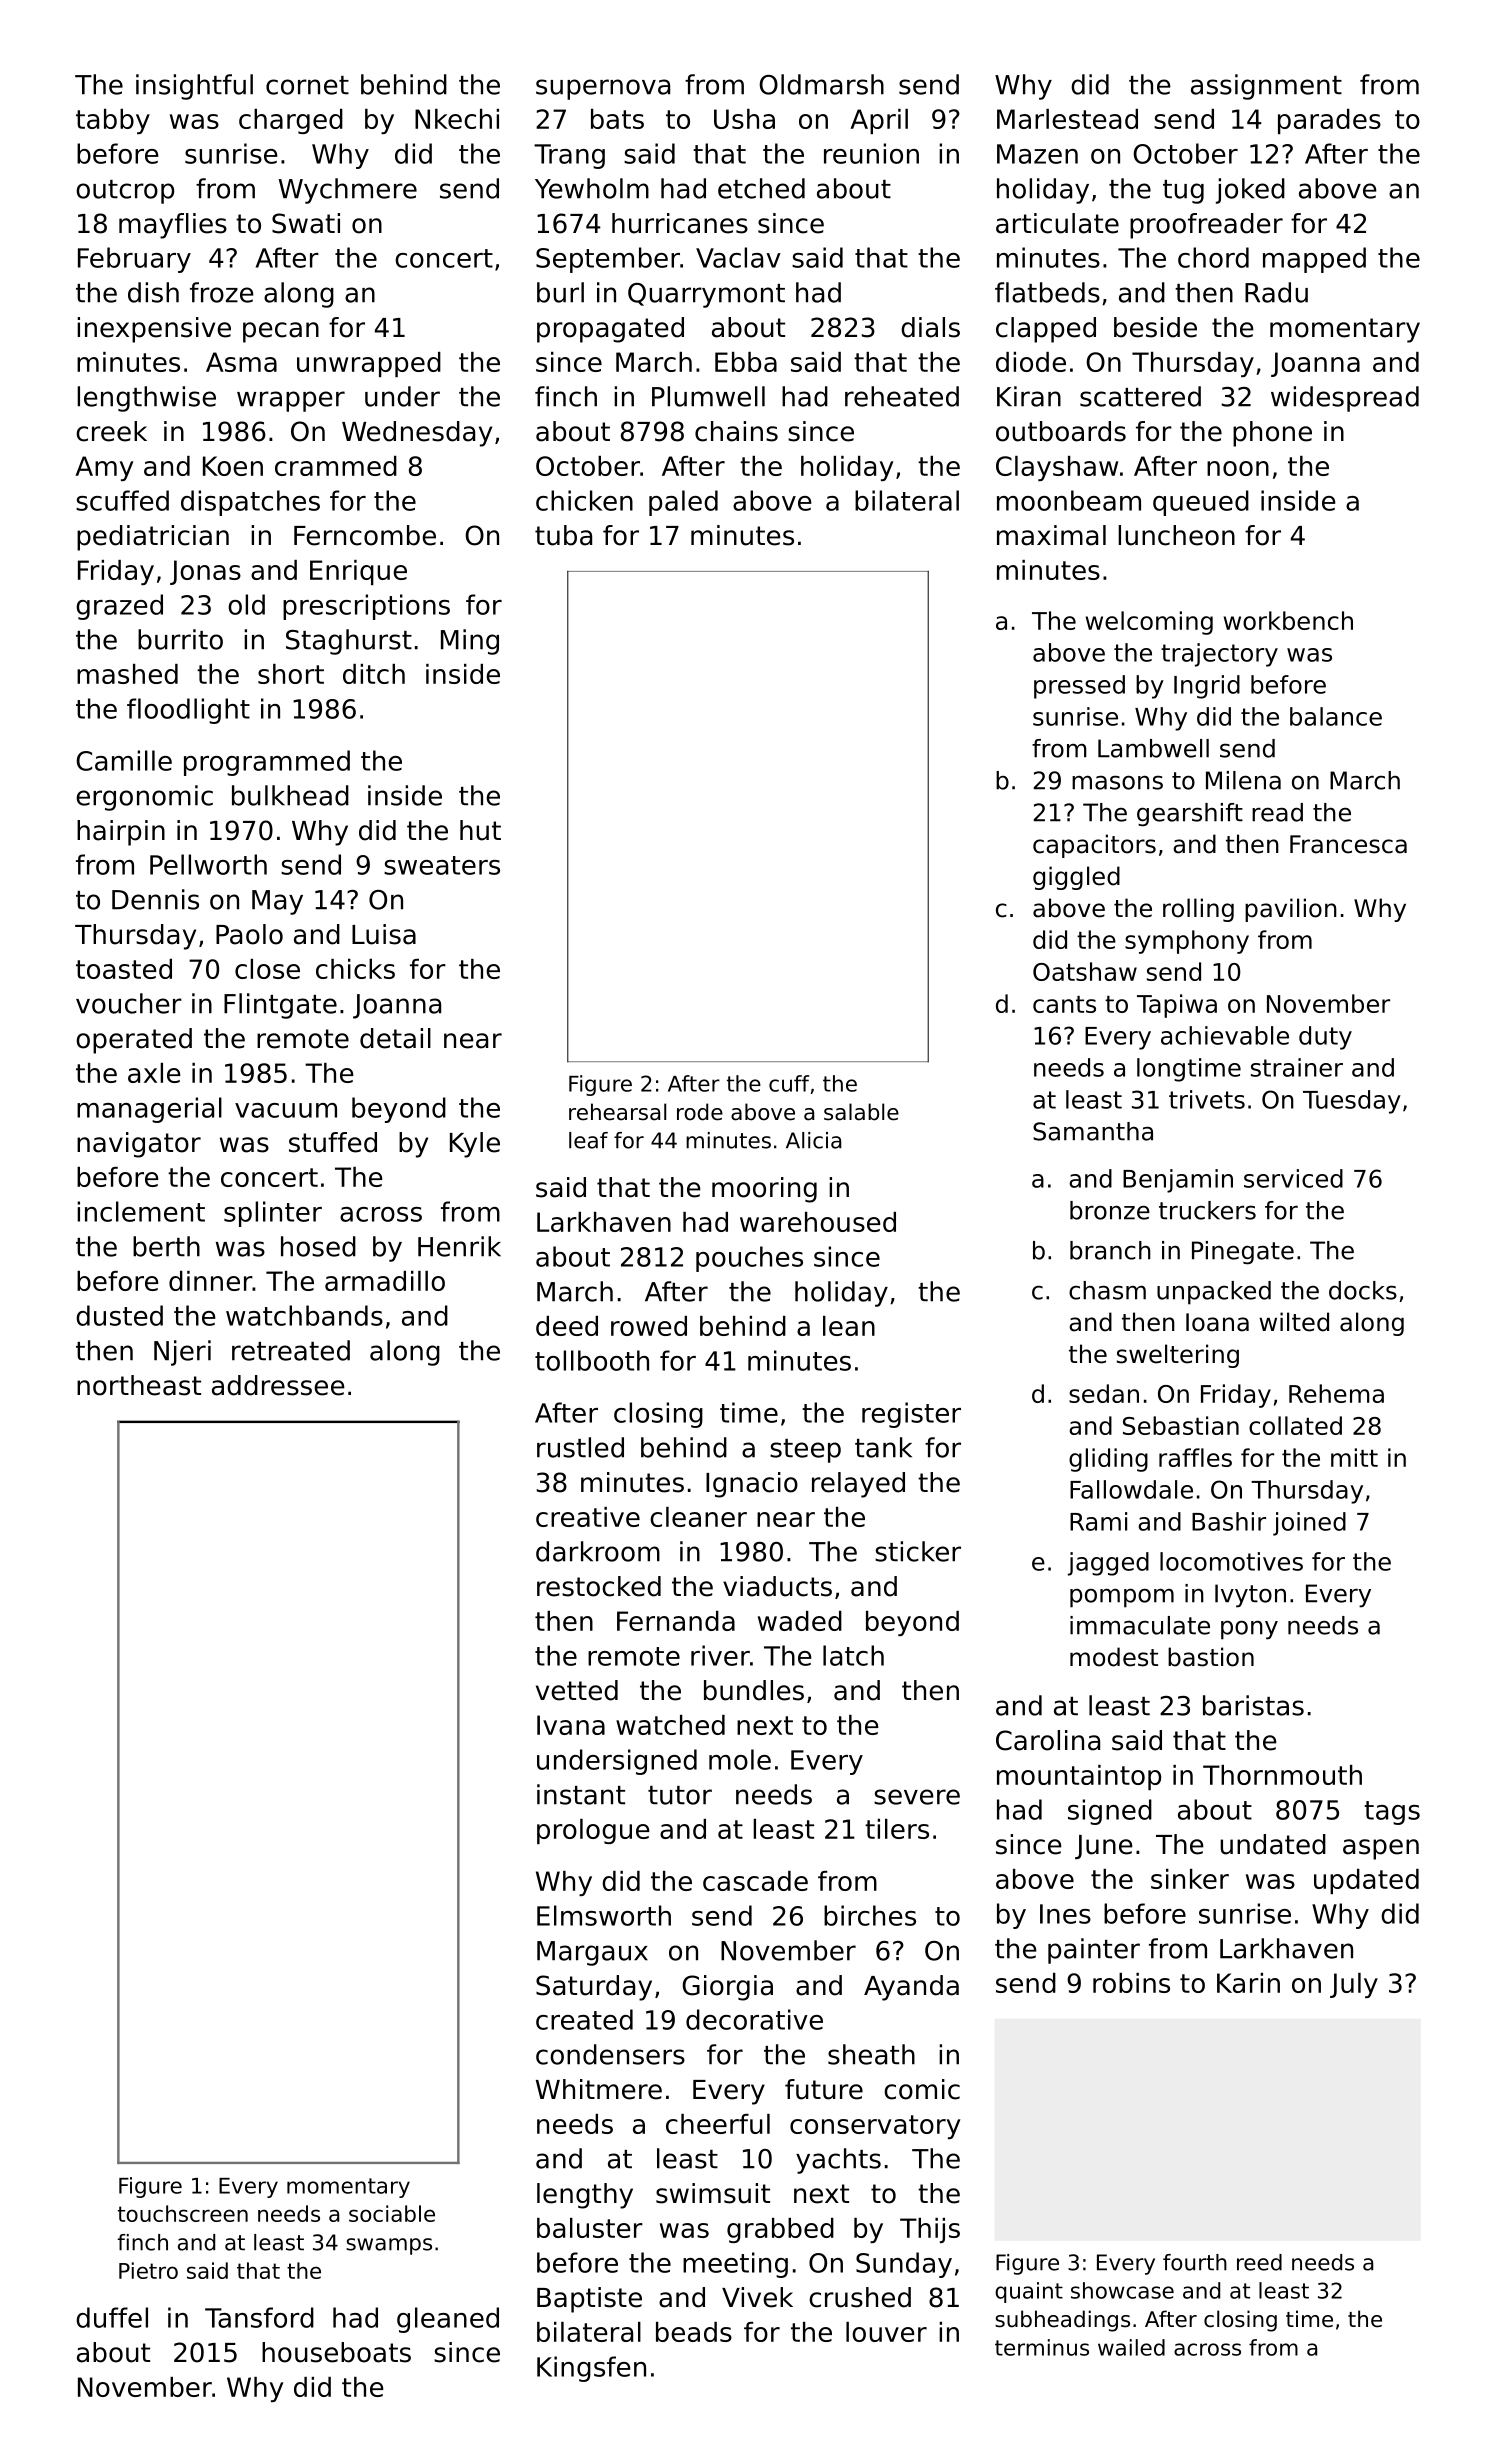 This screenshot has height=2464, width=1496. Describe the element at coordinates (736, 431) in the screenshot. I see `chains` at that location.
